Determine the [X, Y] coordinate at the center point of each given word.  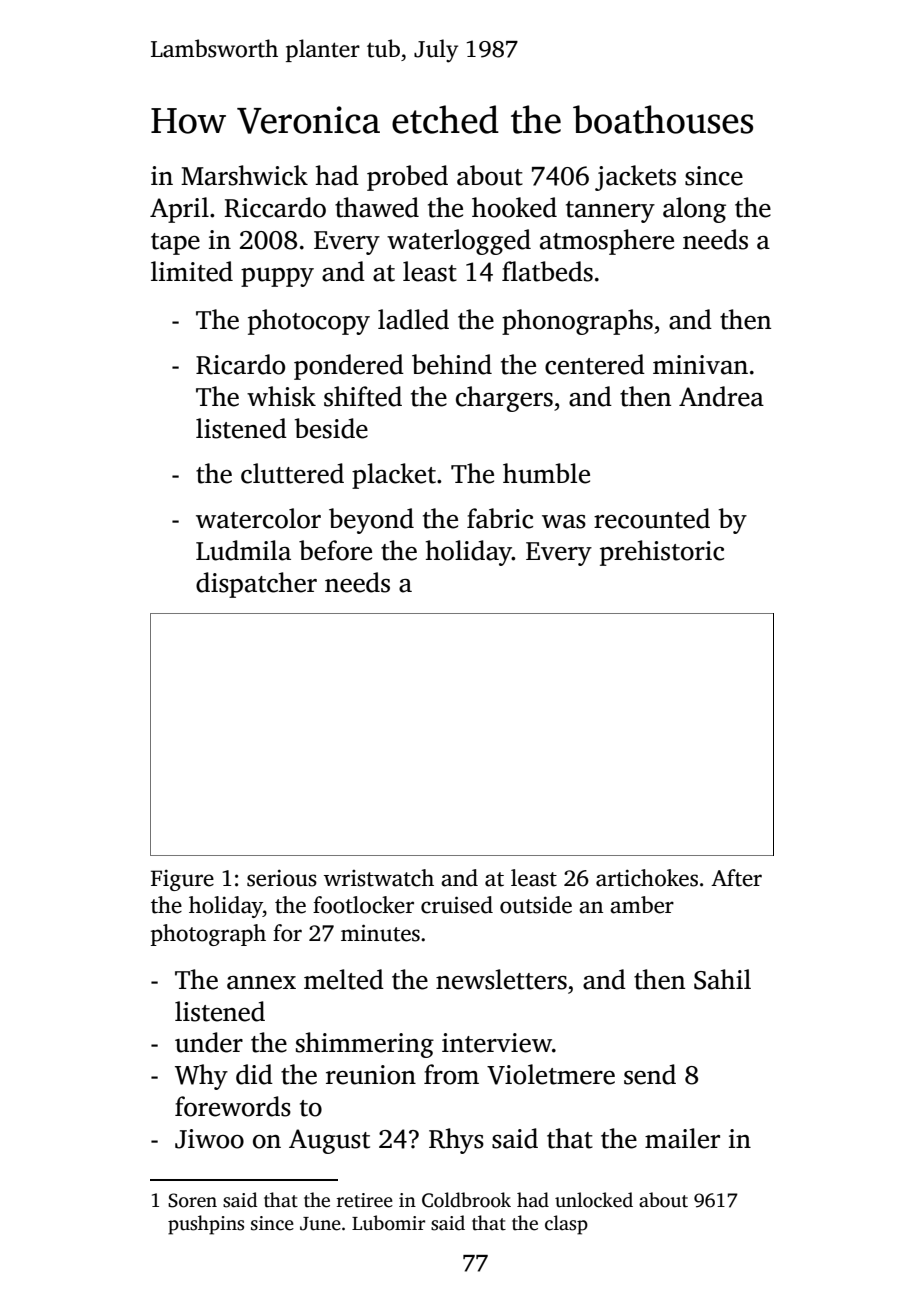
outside [536, 905]
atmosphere [607, 242]
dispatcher [256, 585]
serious [282, 878]
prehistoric [662, 553]
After [736, 878]
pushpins [206, 1225]
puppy [277, 277]
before [335, 550]
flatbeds [547, 271]
